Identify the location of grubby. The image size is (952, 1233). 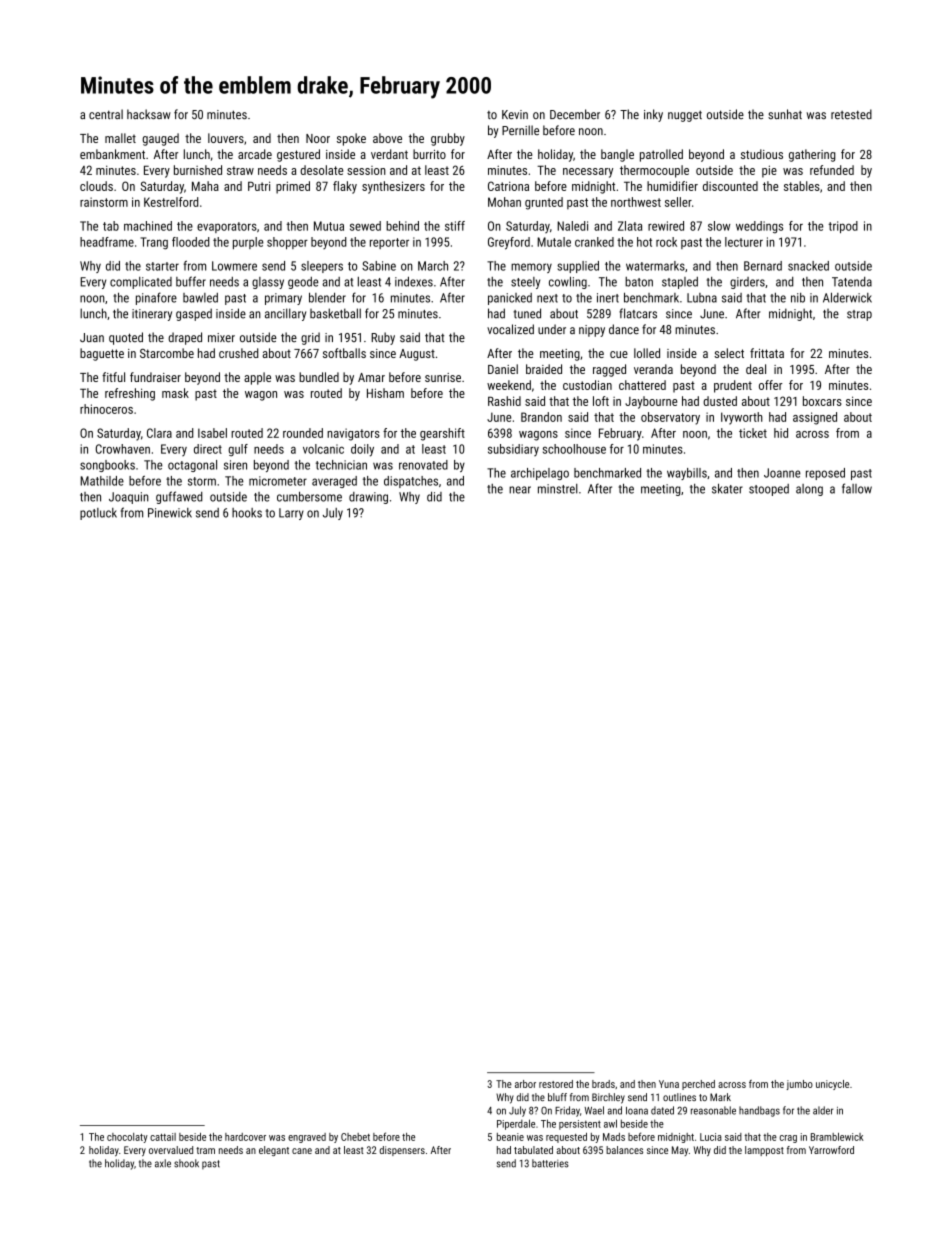
(448, 139).
